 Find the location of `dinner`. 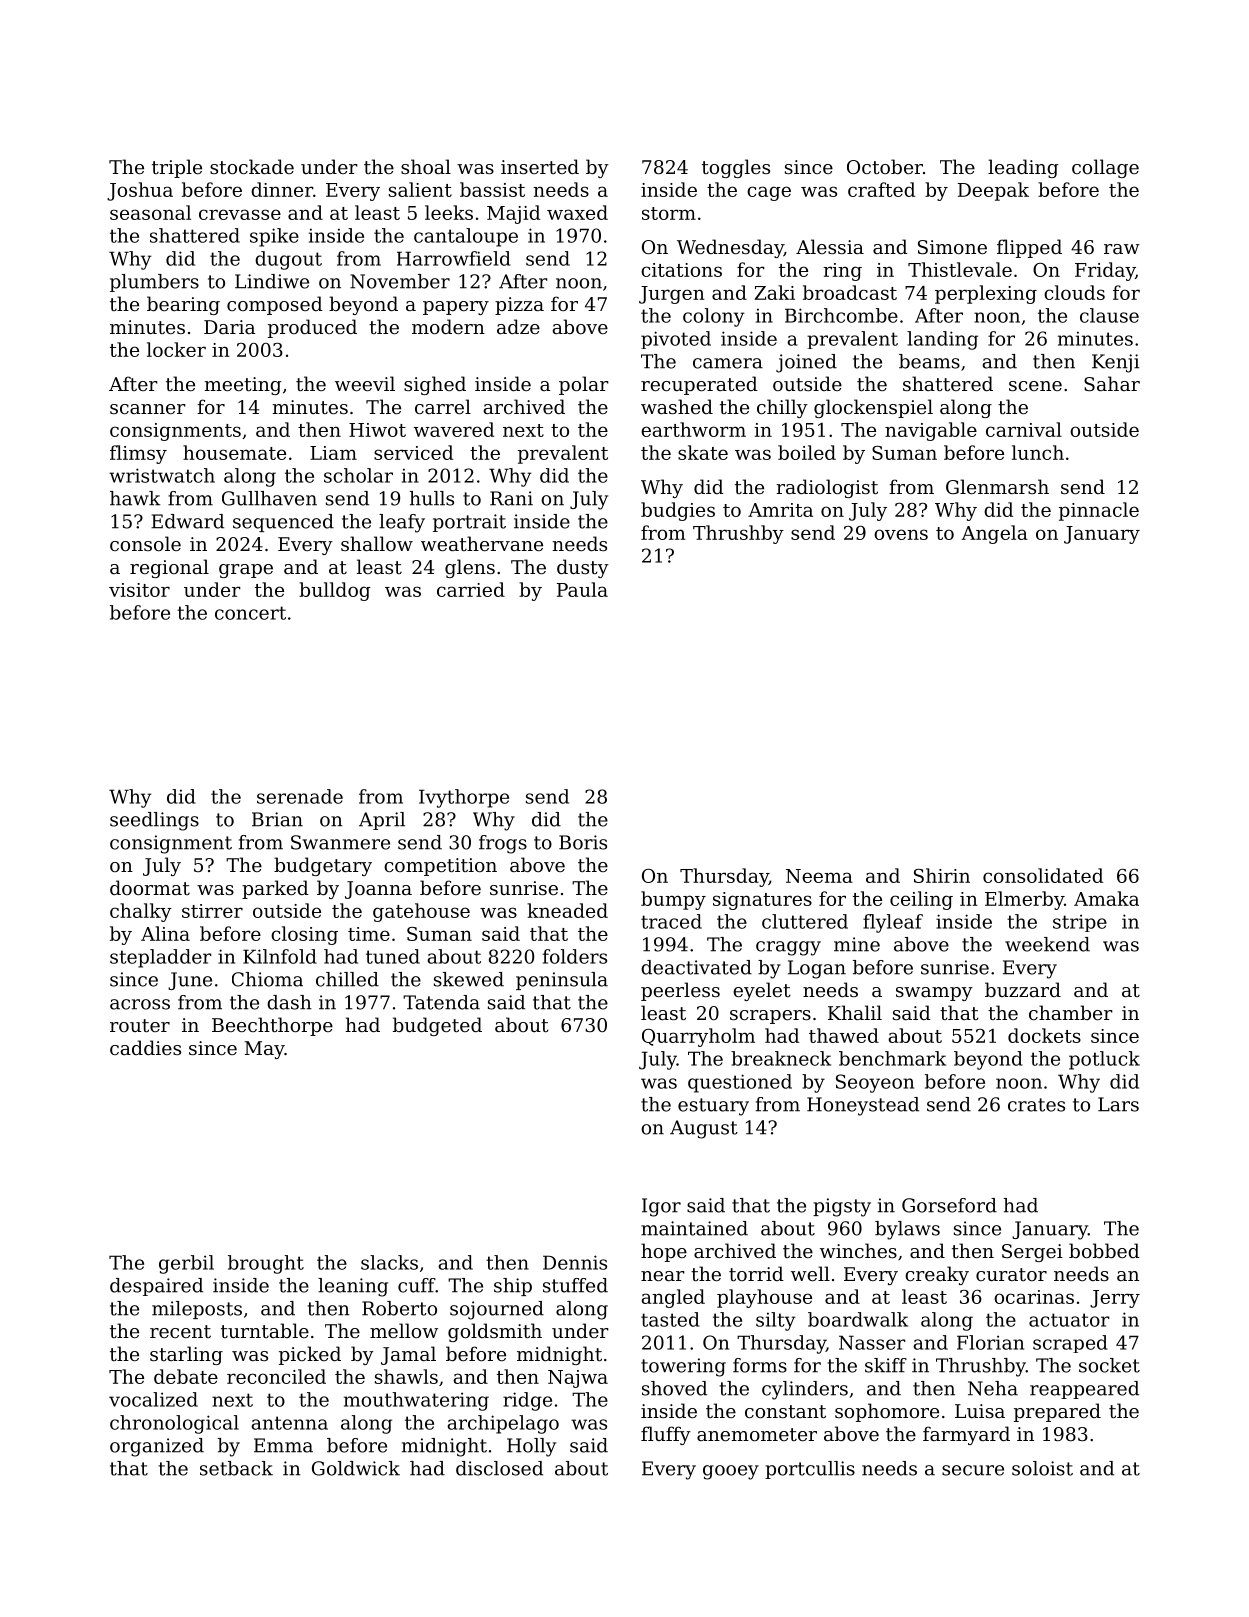

dinner is located at coordinates (282, 189).
